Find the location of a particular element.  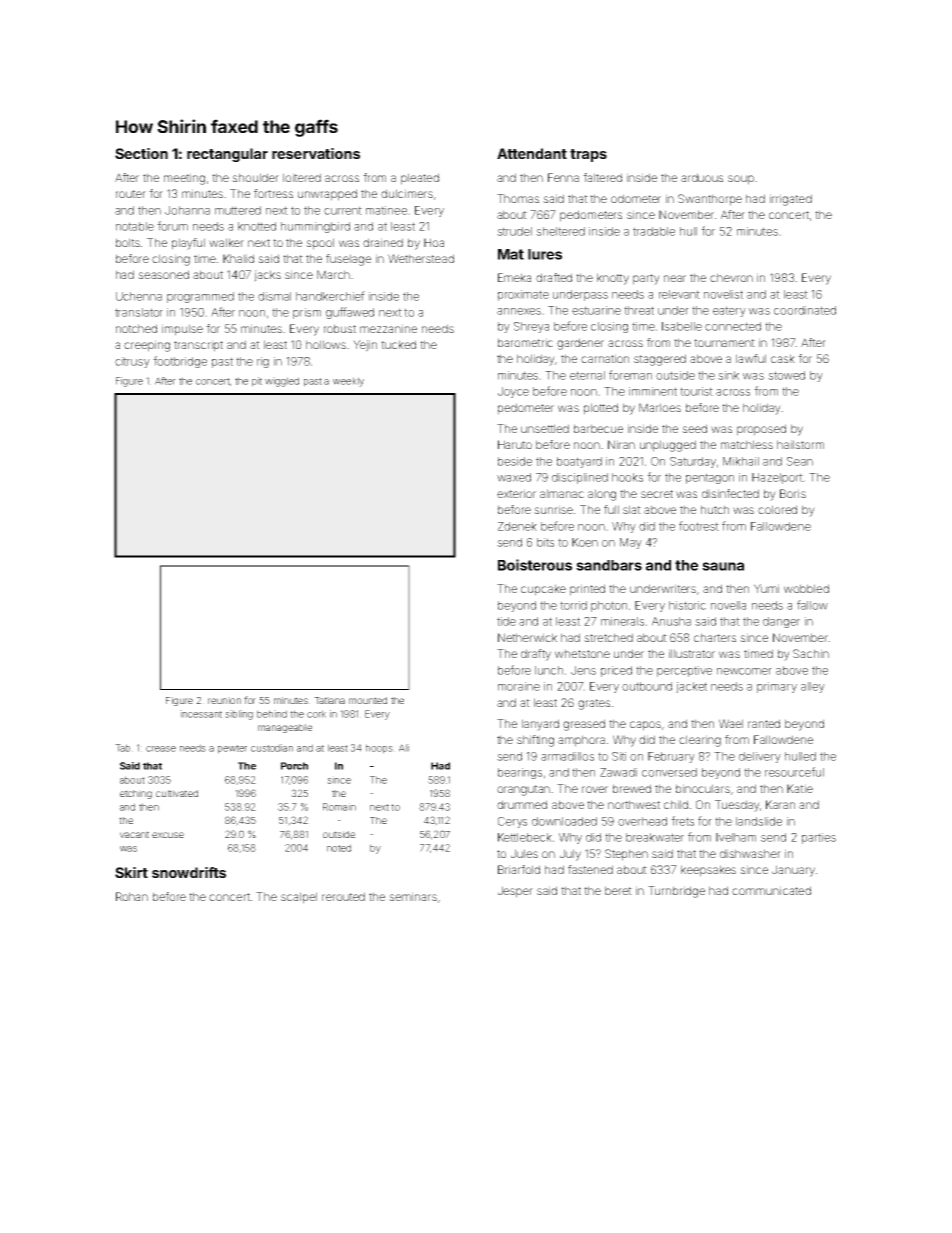

pit is located at coordinates (257, 382).
